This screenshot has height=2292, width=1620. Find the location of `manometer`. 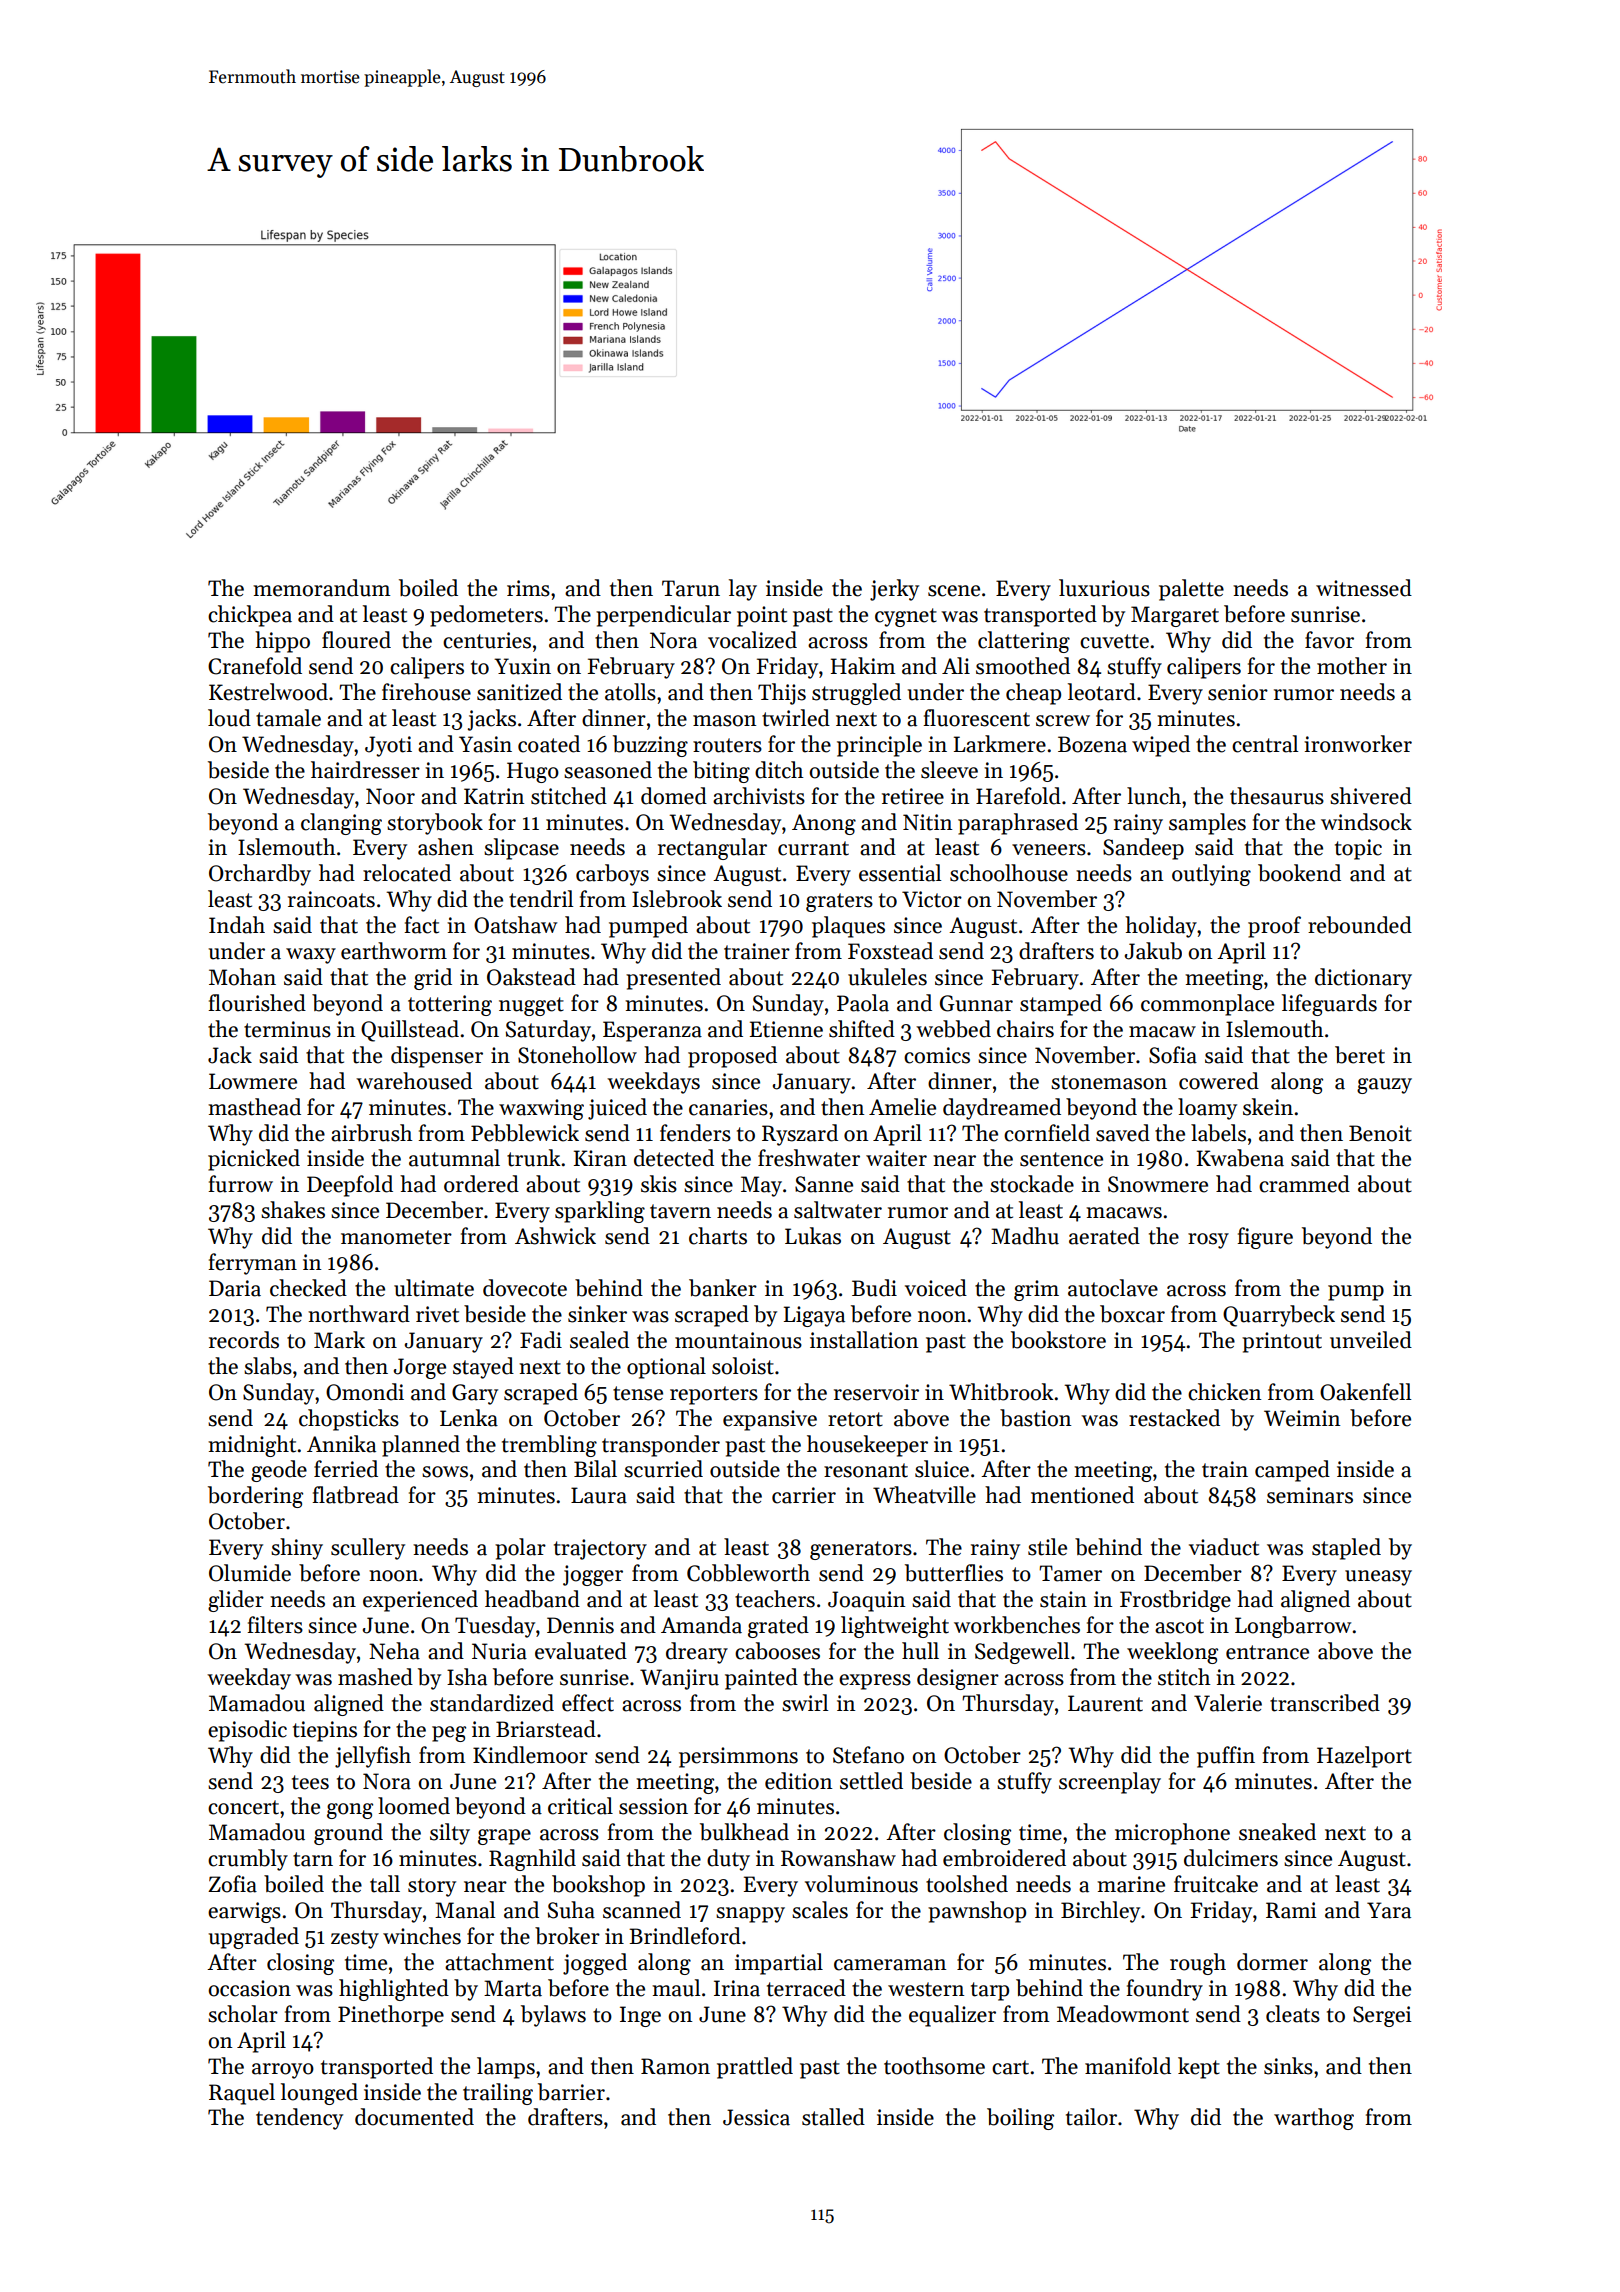

manometer is located at coordinates (396, 1237).
